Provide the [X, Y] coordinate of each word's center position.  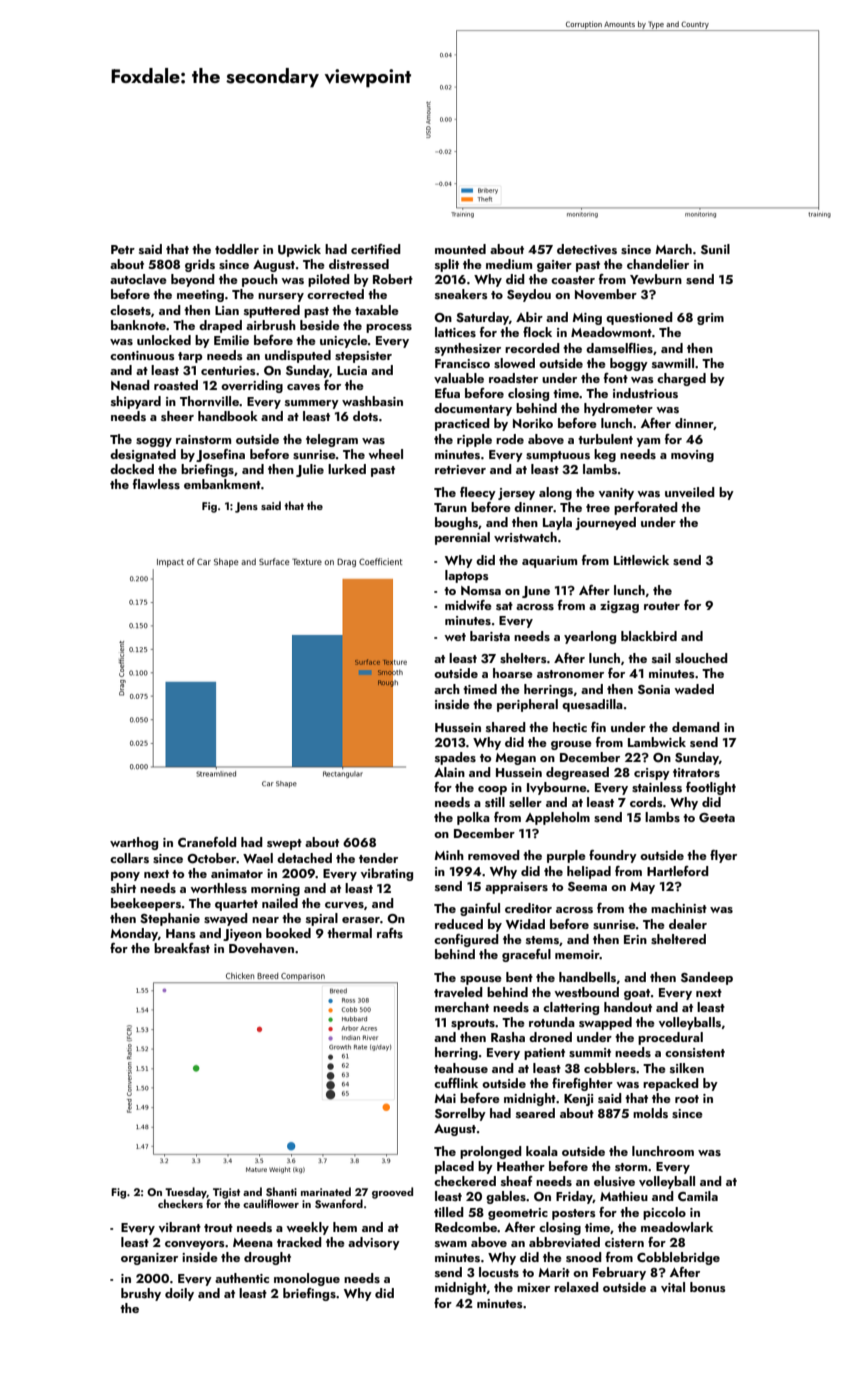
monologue [307, 1279]
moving [692, 456]
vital [673, 1287]
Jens [246, 507]
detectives [587, 249]
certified [376, 249]
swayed [226, 919]
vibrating [387, 874]
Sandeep [707, 978]
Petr [123, 249]
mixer [533, 1287]
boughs [456, 523]
